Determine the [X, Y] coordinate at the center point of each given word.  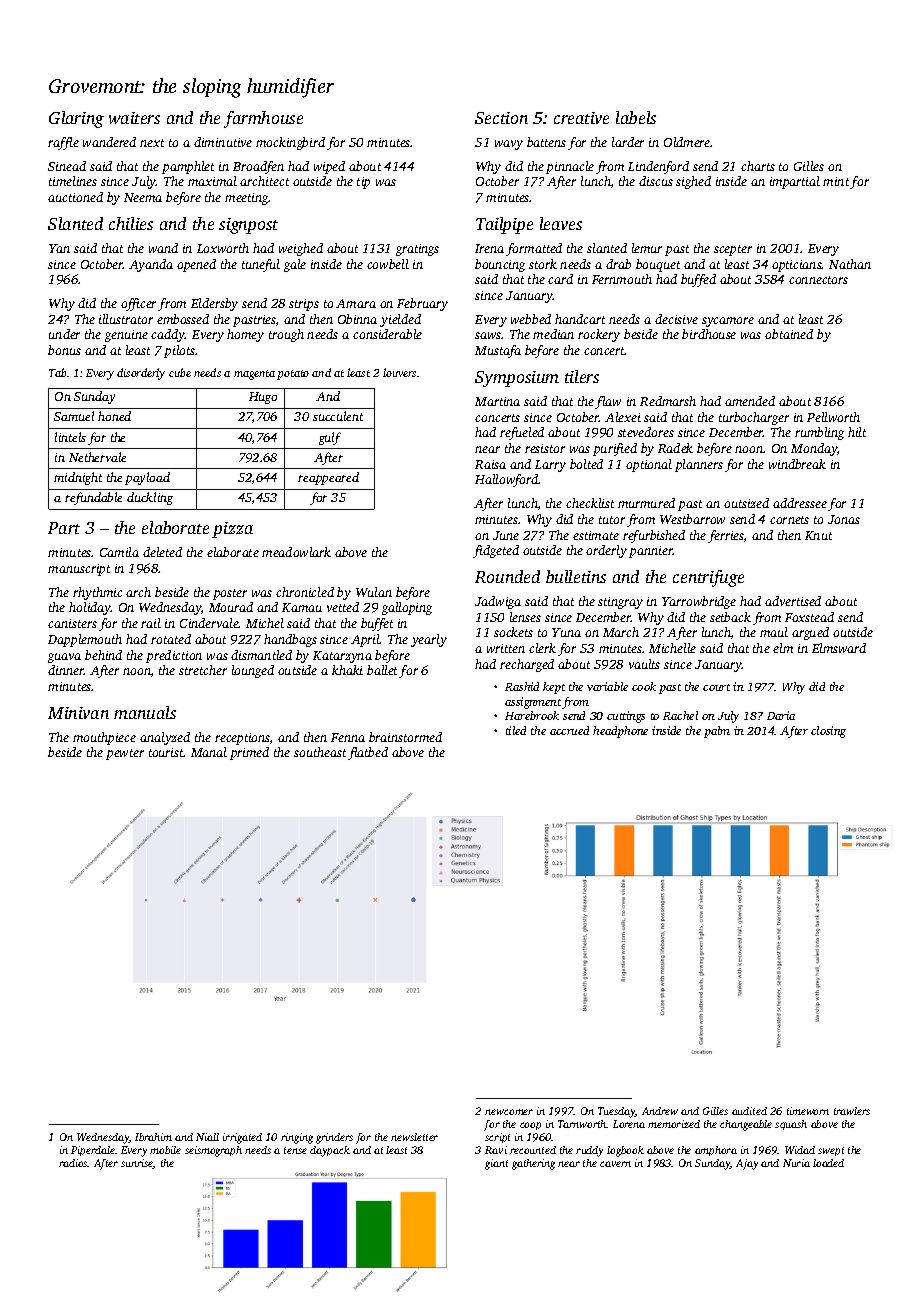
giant [496, 1164]
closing [828, 732]
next [152, 143]
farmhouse [263, 119]
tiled [516, 730]
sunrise [137, 1164]
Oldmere [687, 142]
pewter [125, 754]
